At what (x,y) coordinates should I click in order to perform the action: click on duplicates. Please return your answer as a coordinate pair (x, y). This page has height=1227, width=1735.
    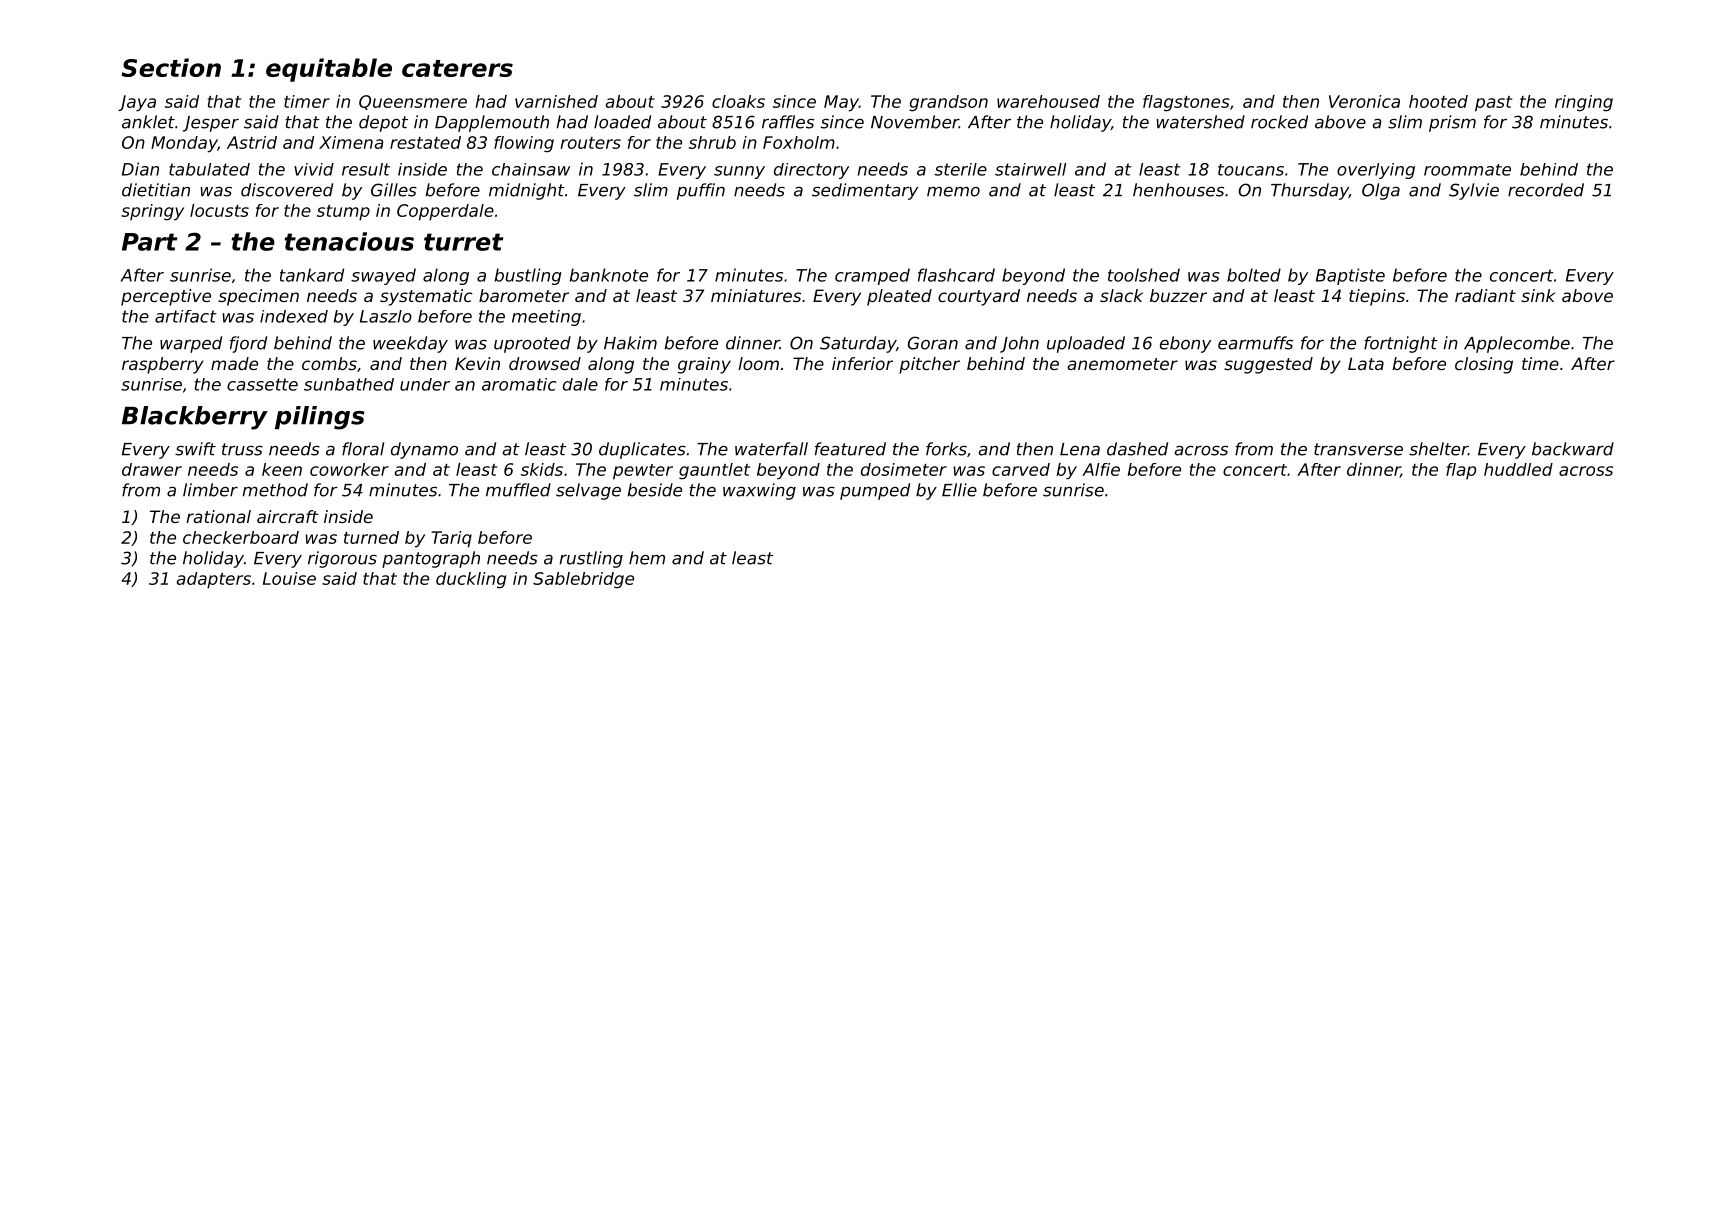
    Looking at the image, I should click on (642, 450).
